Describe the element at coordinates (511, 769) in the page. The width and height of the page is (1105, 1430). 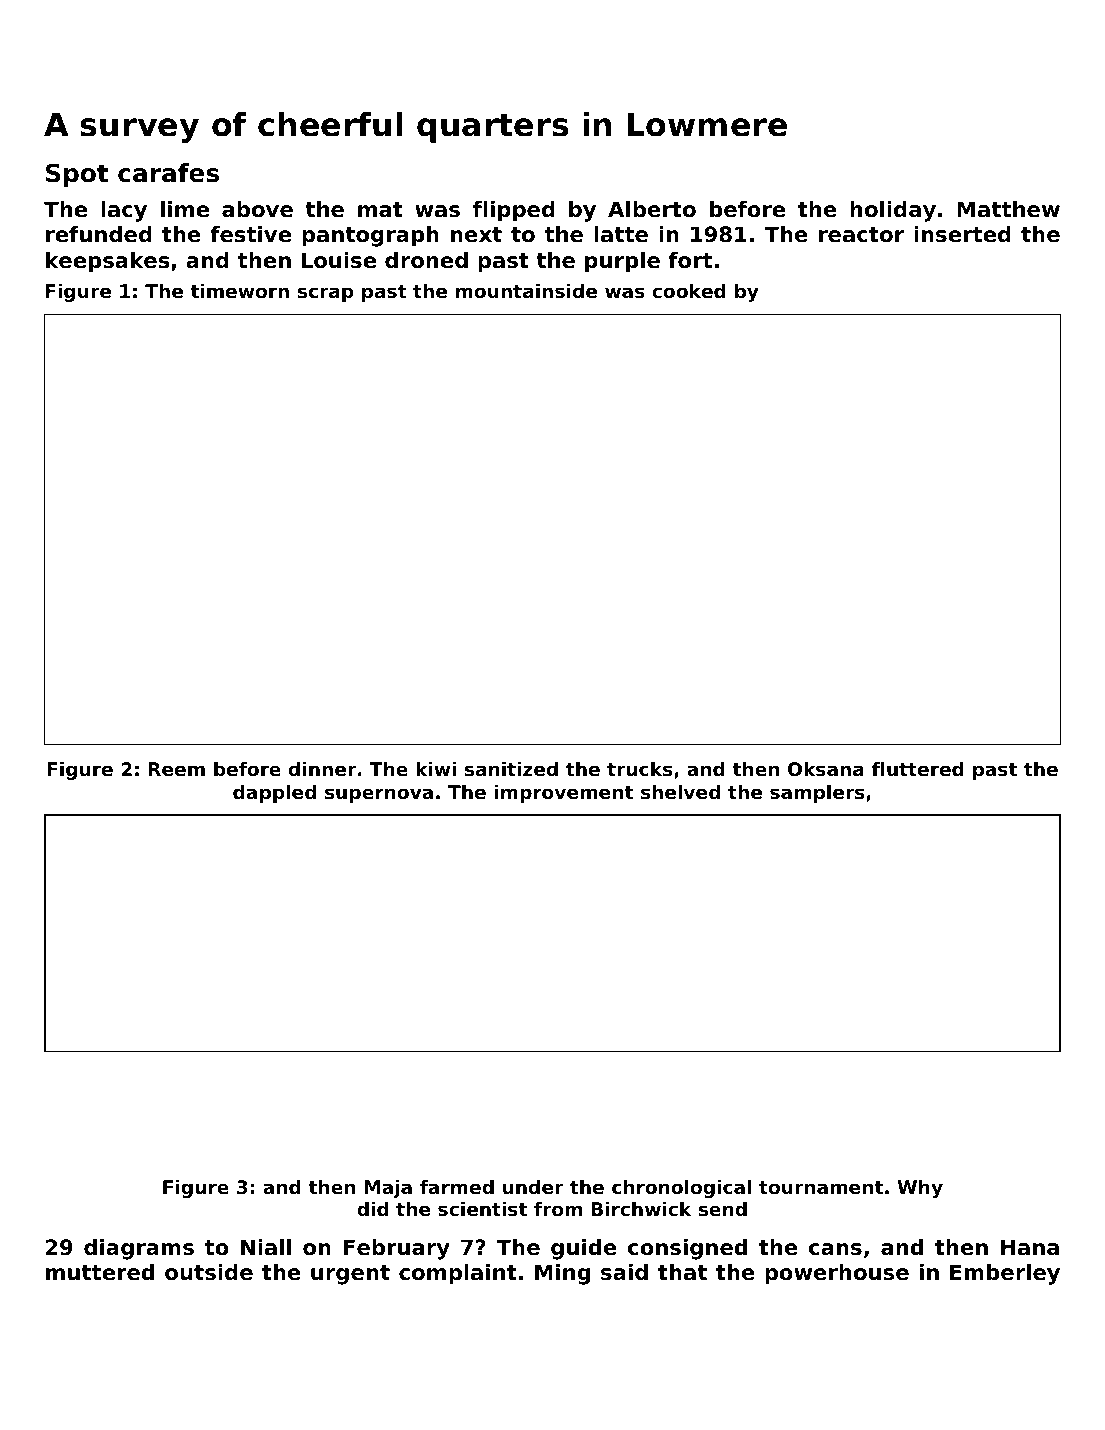
I see `sanitized` at that location.
